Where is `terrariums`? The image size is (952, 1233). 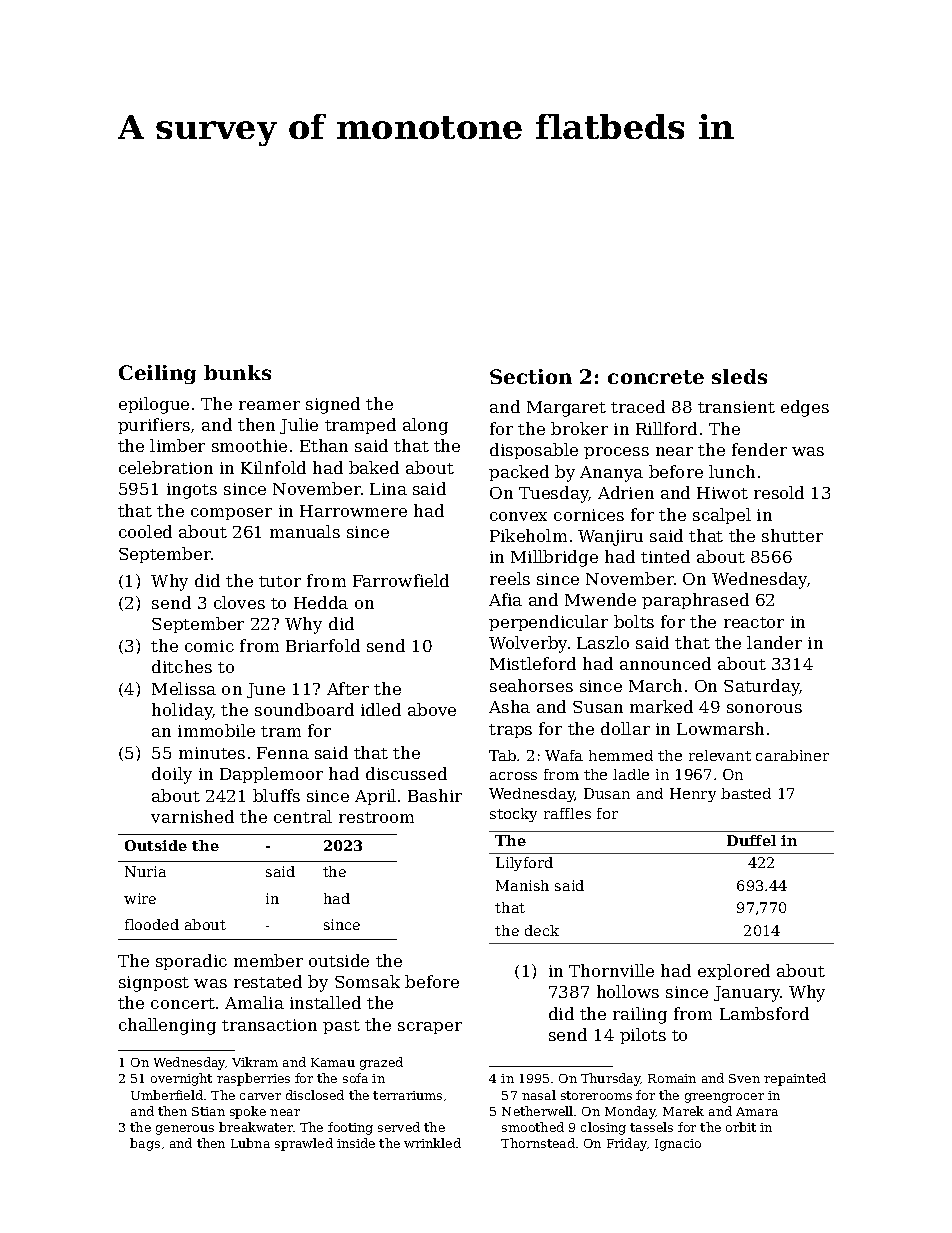 terrariums is located at coordinates (407, 1095).
